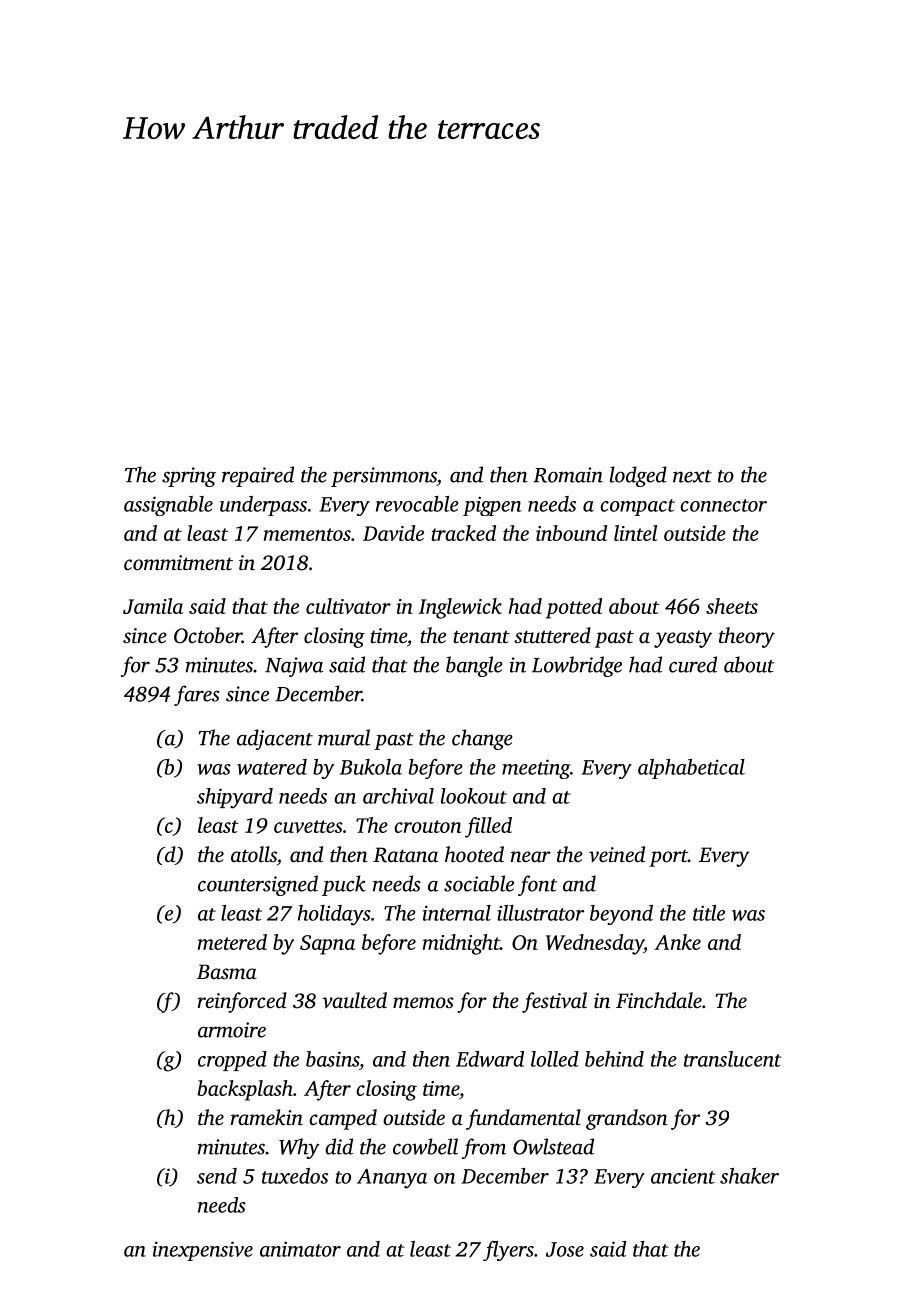  I want to click on midnight, so click(461, 944).
